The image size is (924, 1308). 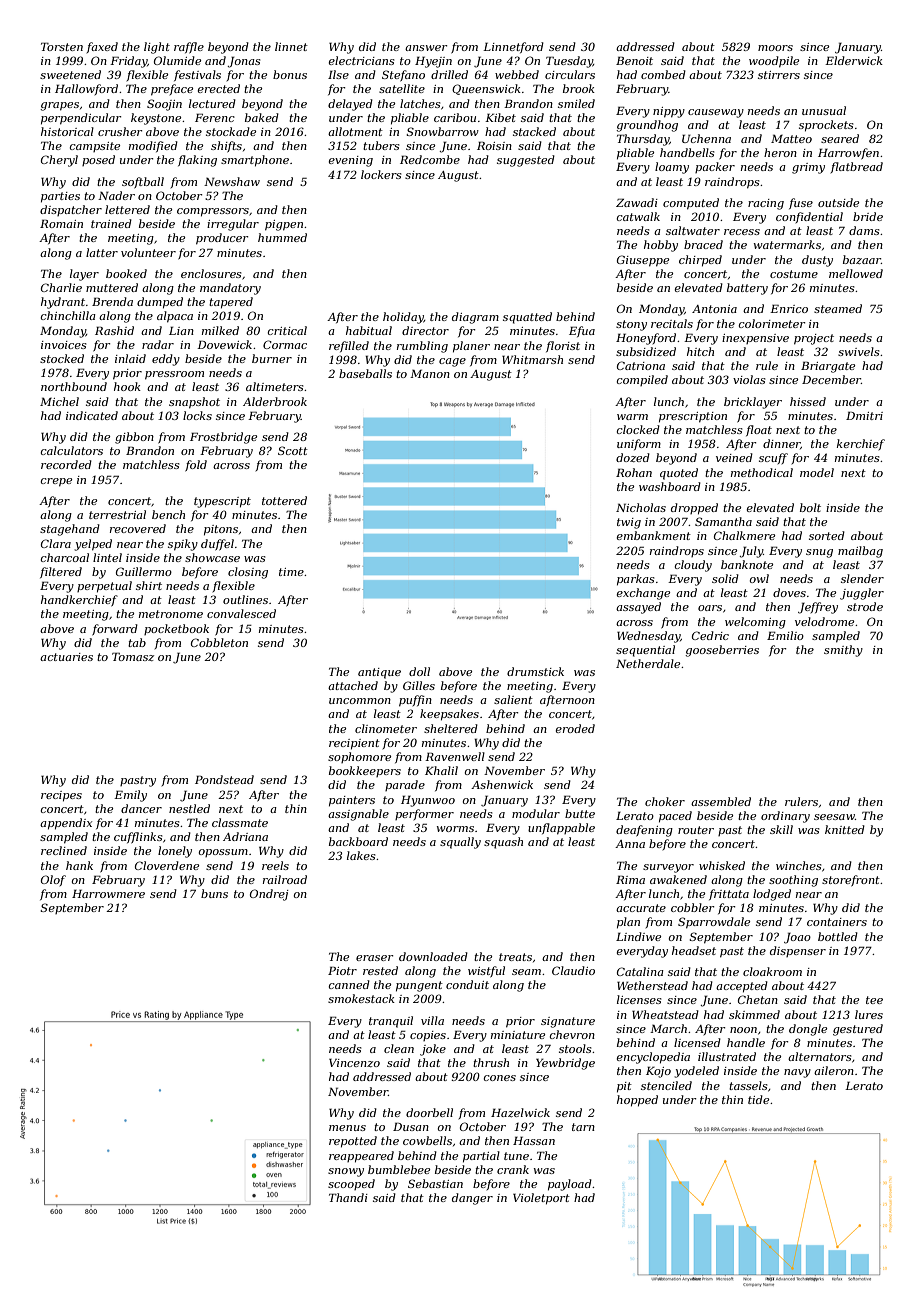 What do you see at coordinates (53, 880) in the screenshot?
I see `Olof` at bounding box center [53, 880].
